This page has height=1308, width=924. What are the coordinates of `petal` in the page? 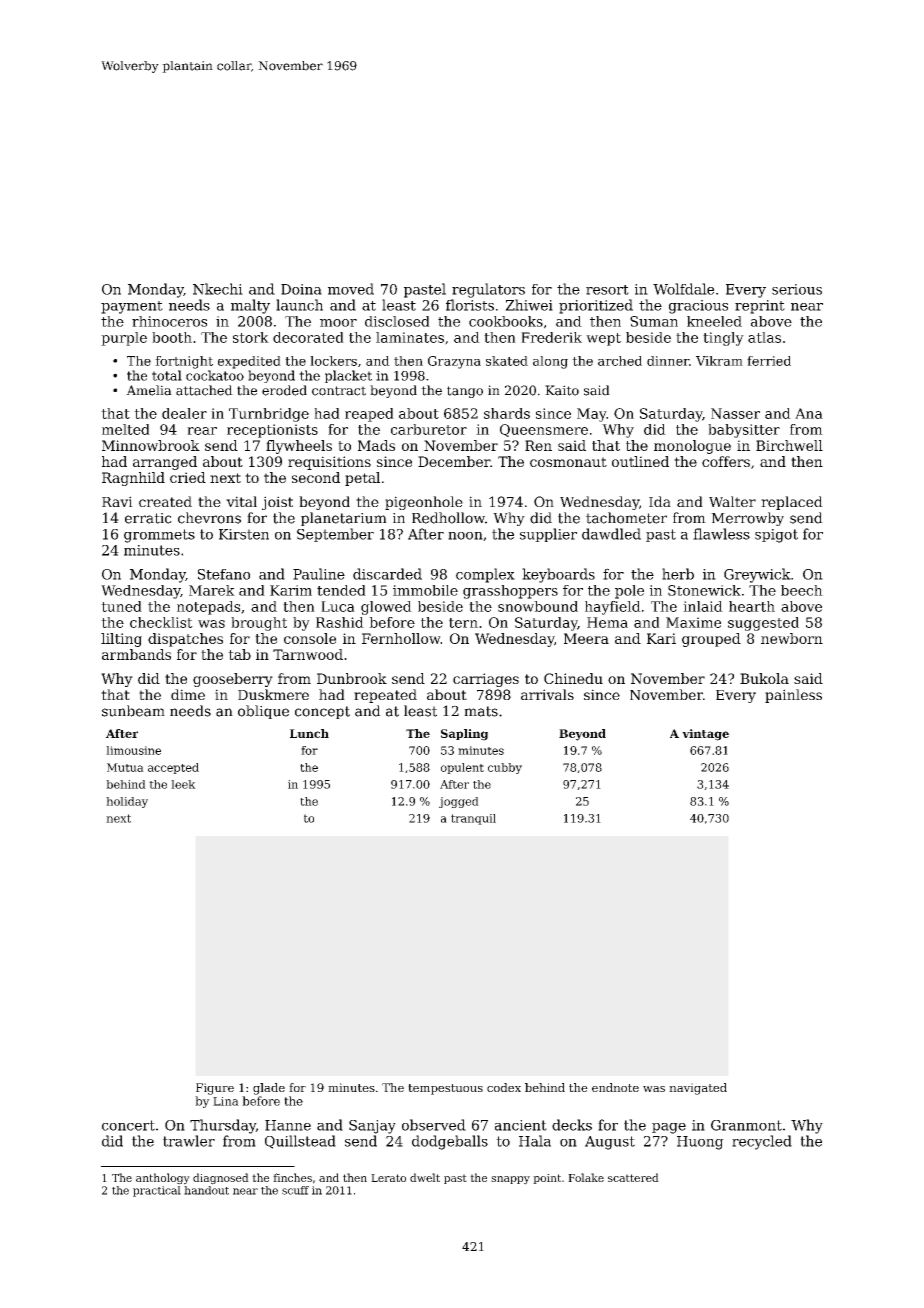 It's located at (362, 479).
